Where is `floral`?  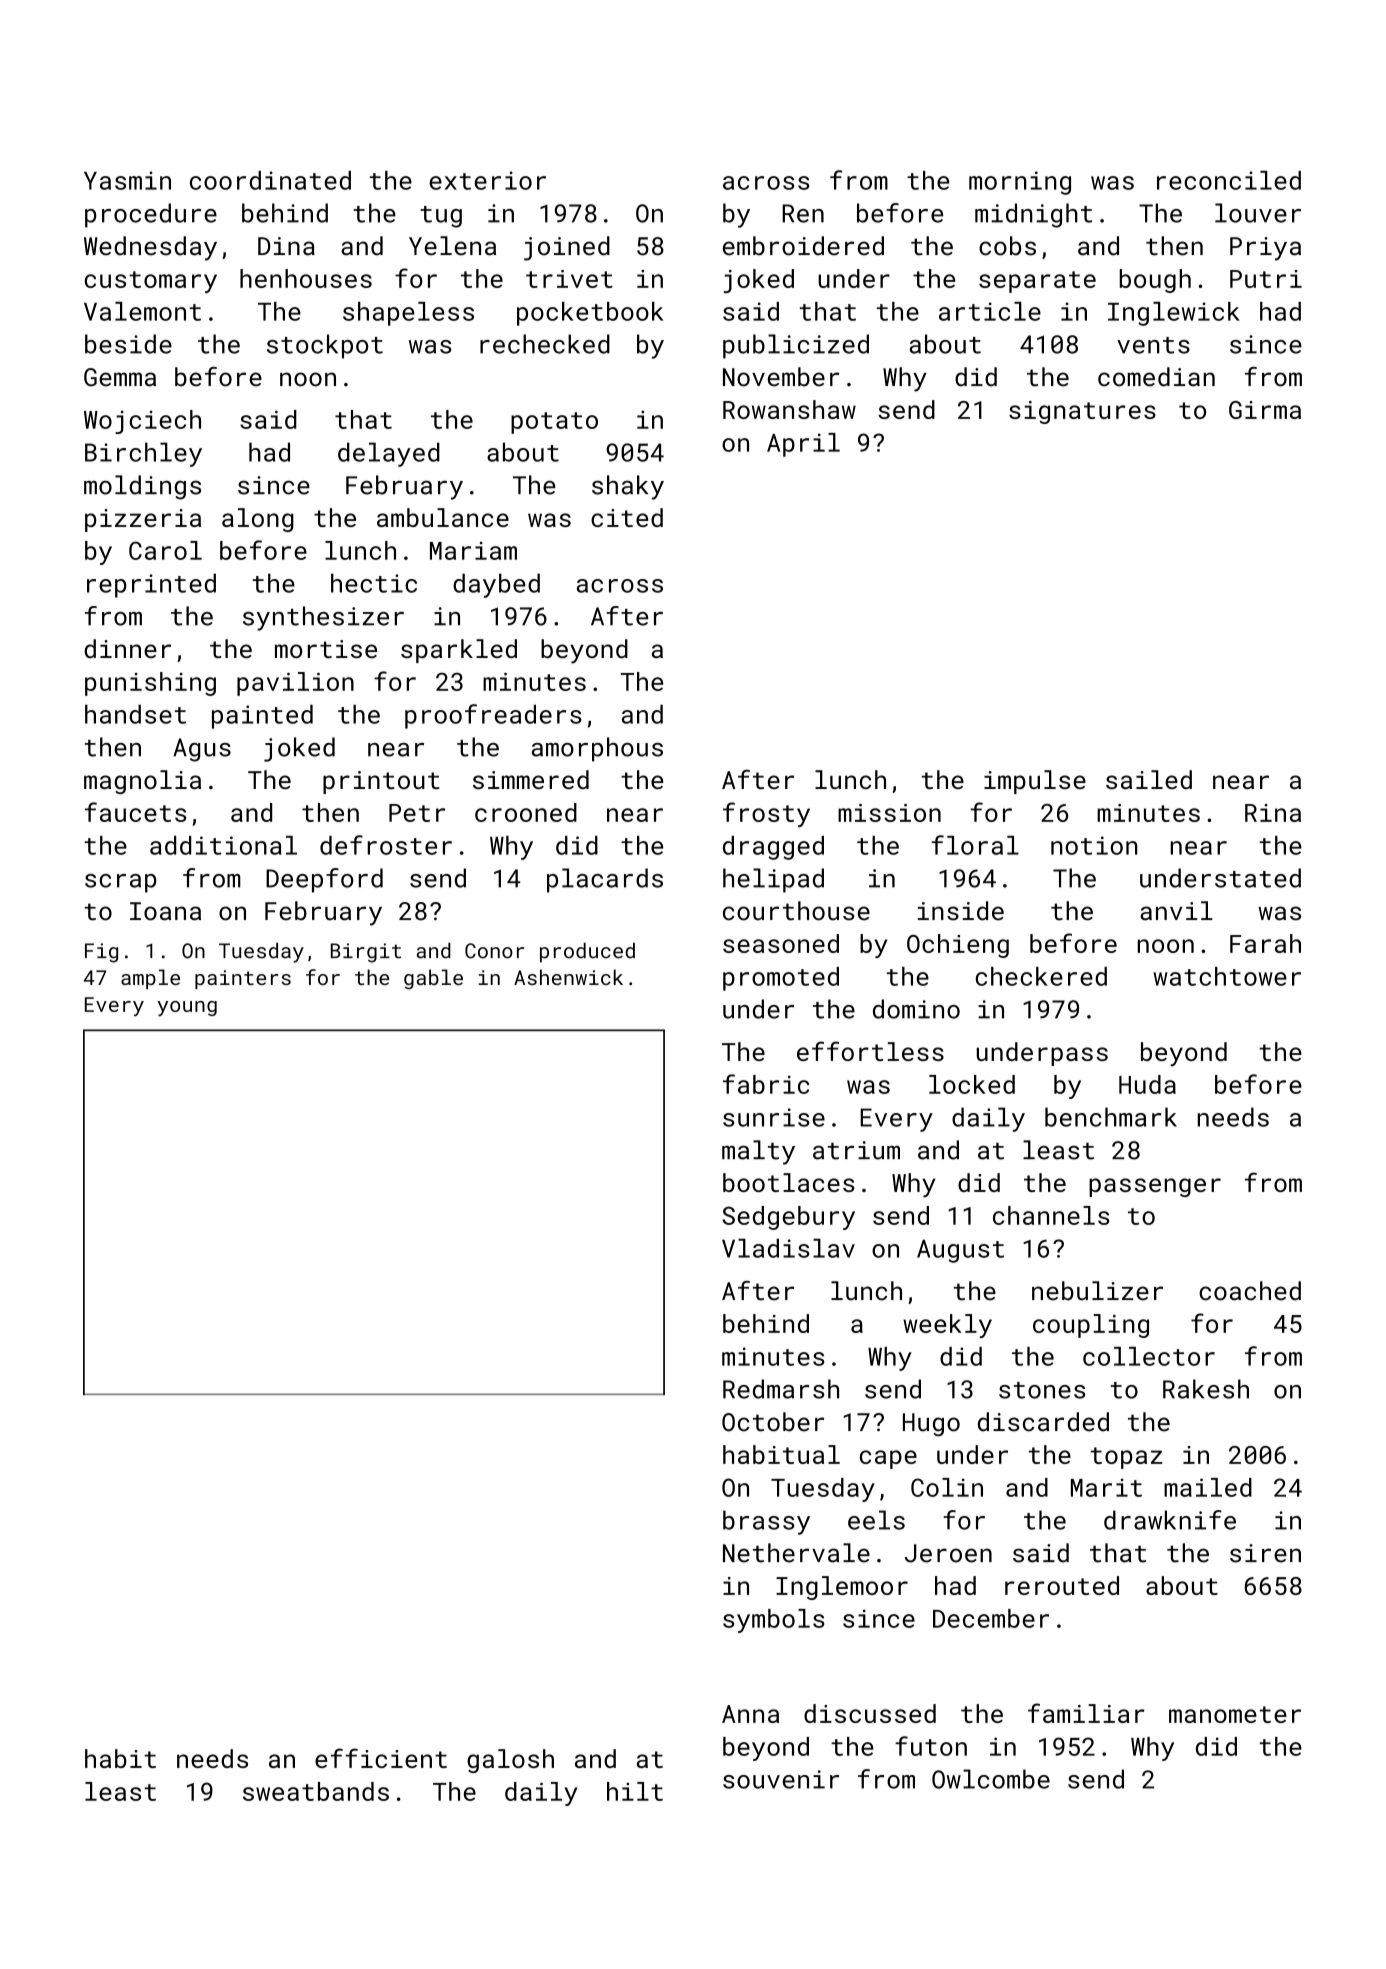
floral is located at coordinates (975, 845).
